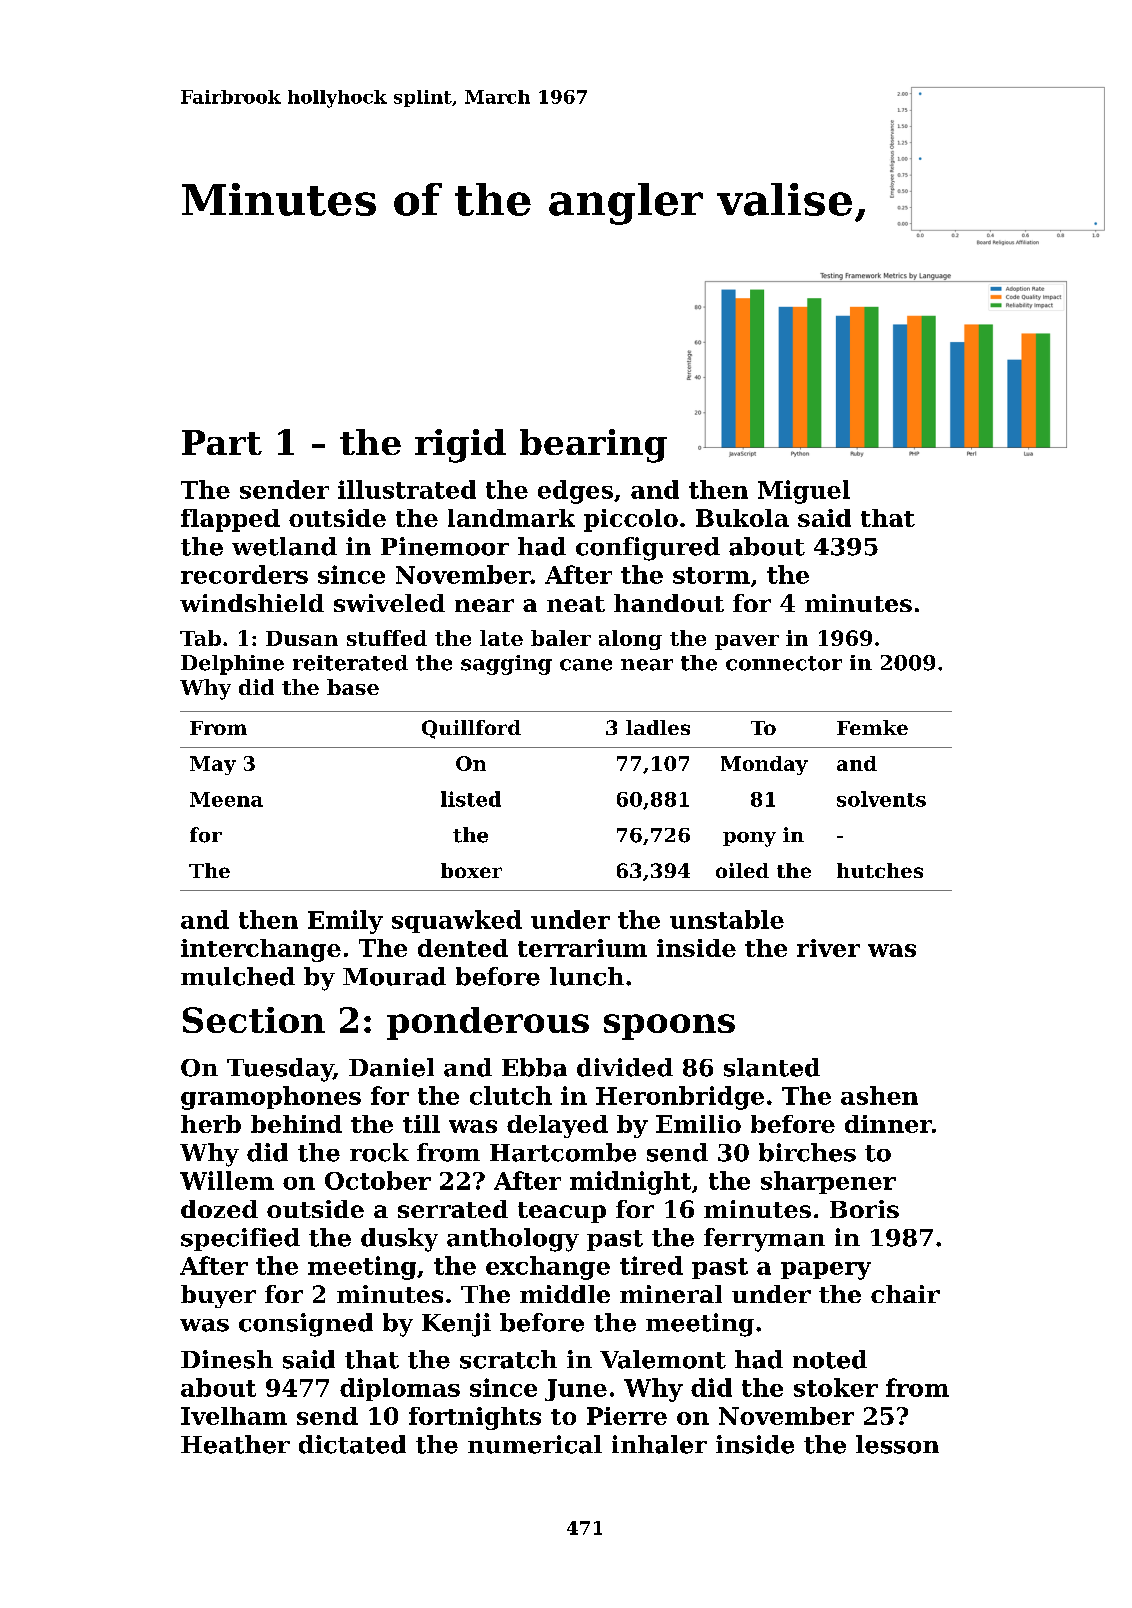 The image size is (1132, 1608). What do you see at coordinates (460, 446) in the page?
I see `rigid` at bounding box center [460, 446].
